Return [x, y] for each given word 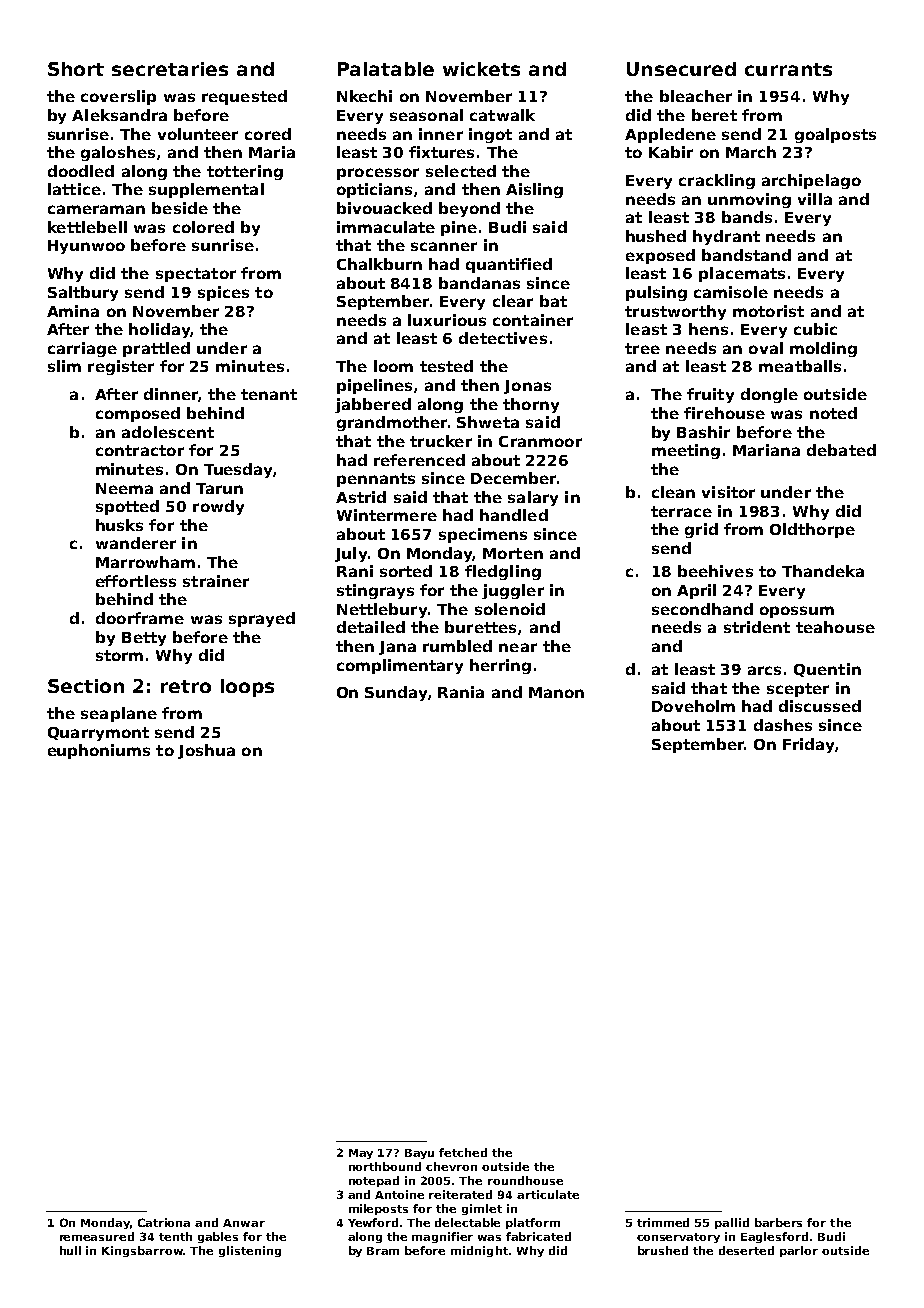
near [518, 647]
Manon [556, 692]
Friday [808, 745]
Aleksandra [119, 115]
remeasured [97, 1236]
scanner [444, 246]
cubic [815, 329]
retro [186, 686]
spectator [196, 275]
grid [701, 530]
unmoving [749, 200]
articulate [548, 1194]
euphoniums [99, 751]
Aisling [534, 190]
